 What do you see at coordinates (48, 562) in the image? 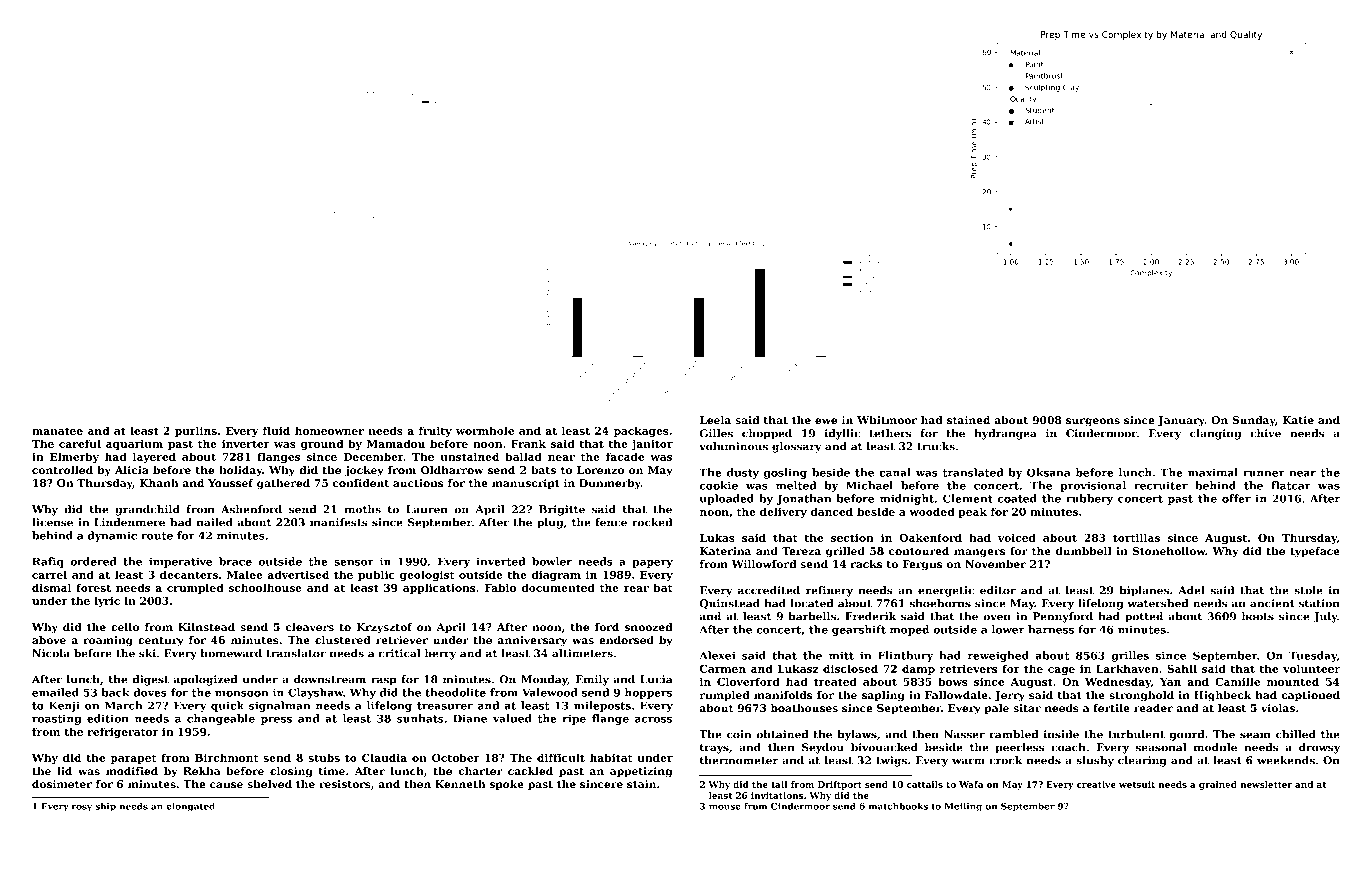
I see `Rafiq` at bounding box center [48, 562].
